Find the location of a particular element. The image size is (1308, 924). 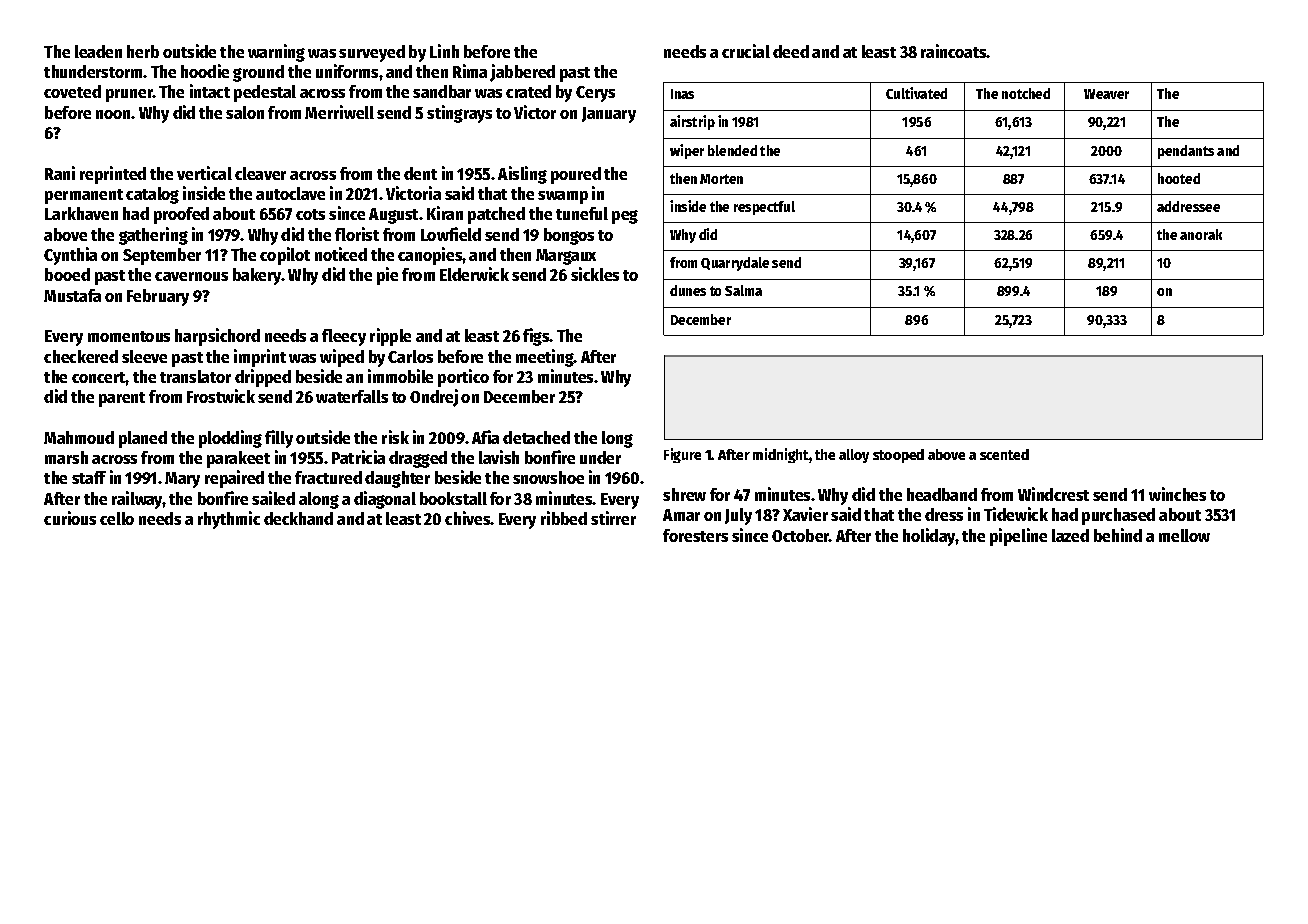

concert is located at coordinates (99, 377).
